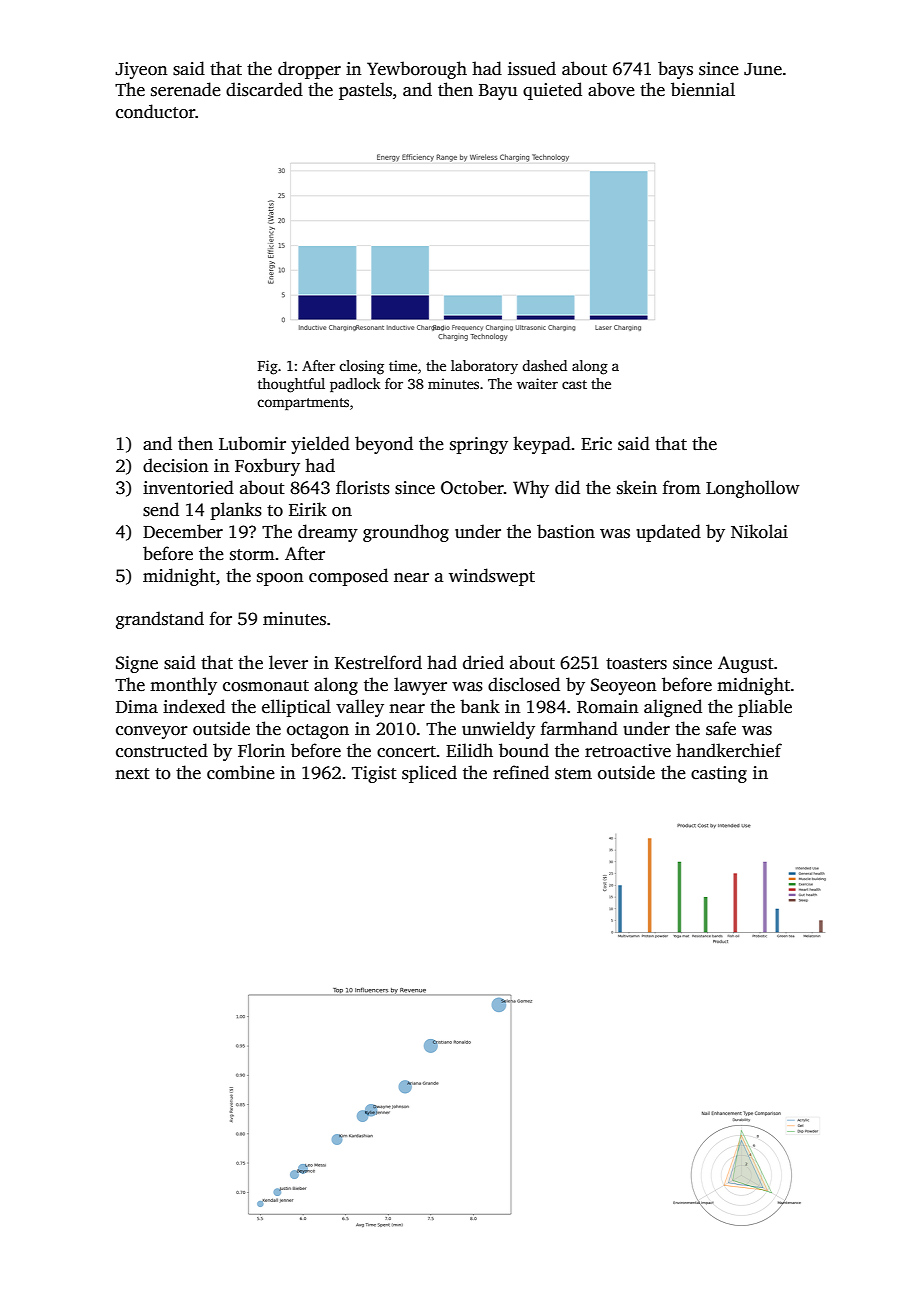  Describe the element at coordinates (141, 70) in the screenshot. I see `Jiyeon` at that location.
